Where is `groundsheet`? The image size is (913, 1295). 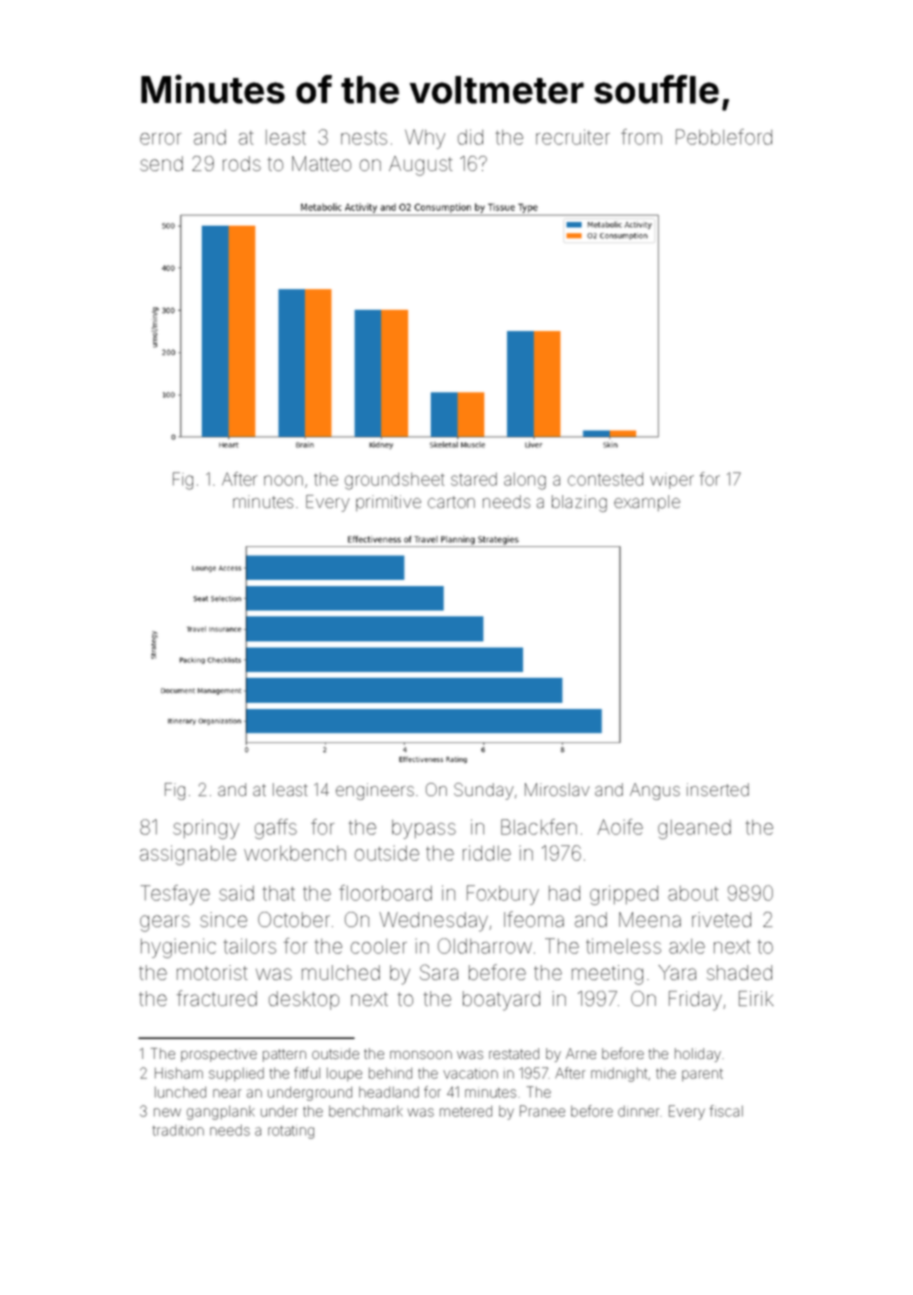
groundsheet is located at coordinates (394, 481).
